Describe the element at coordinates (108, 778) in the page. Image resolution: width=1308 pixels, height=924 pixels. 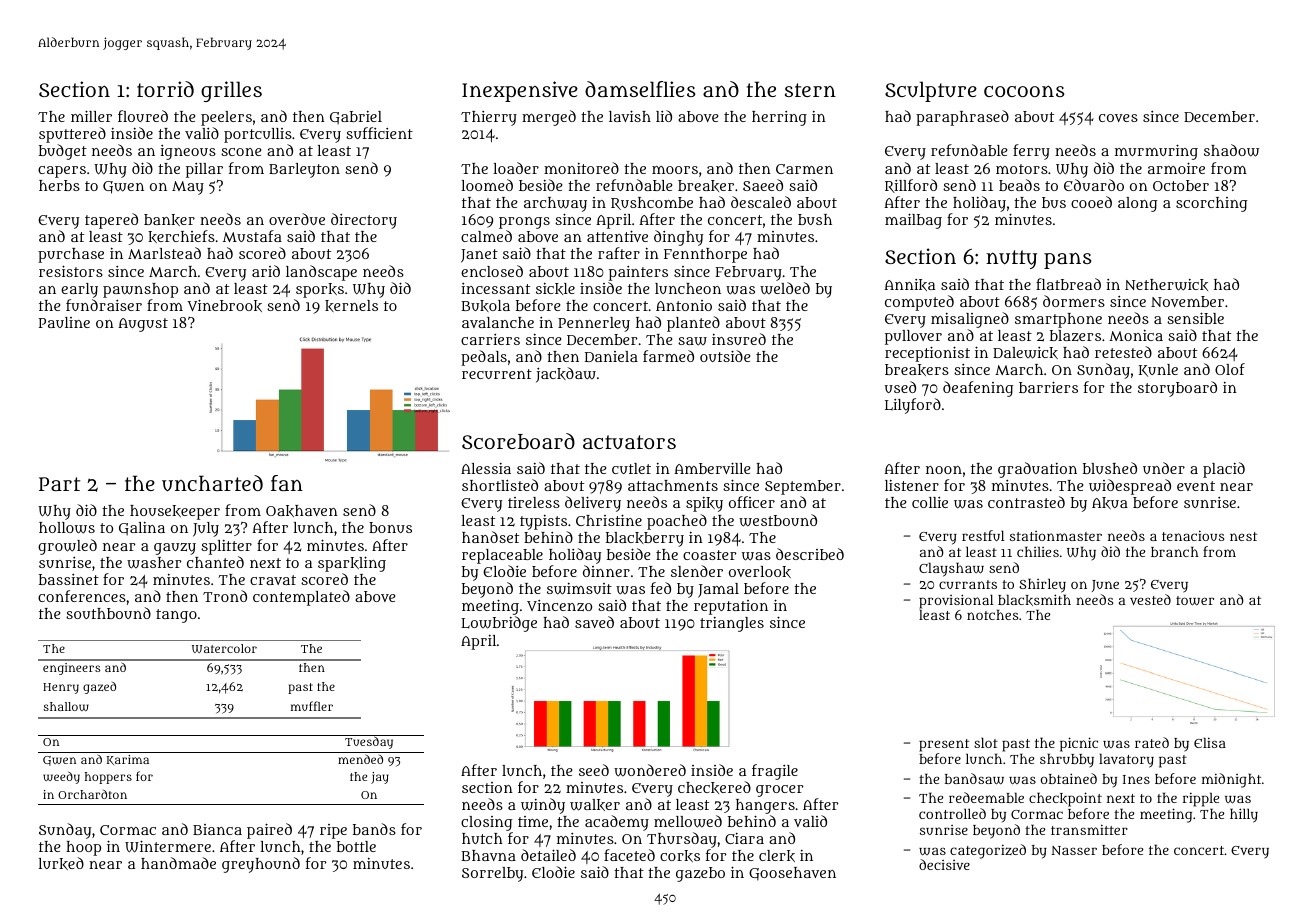
I see `hoppers` at that location.
